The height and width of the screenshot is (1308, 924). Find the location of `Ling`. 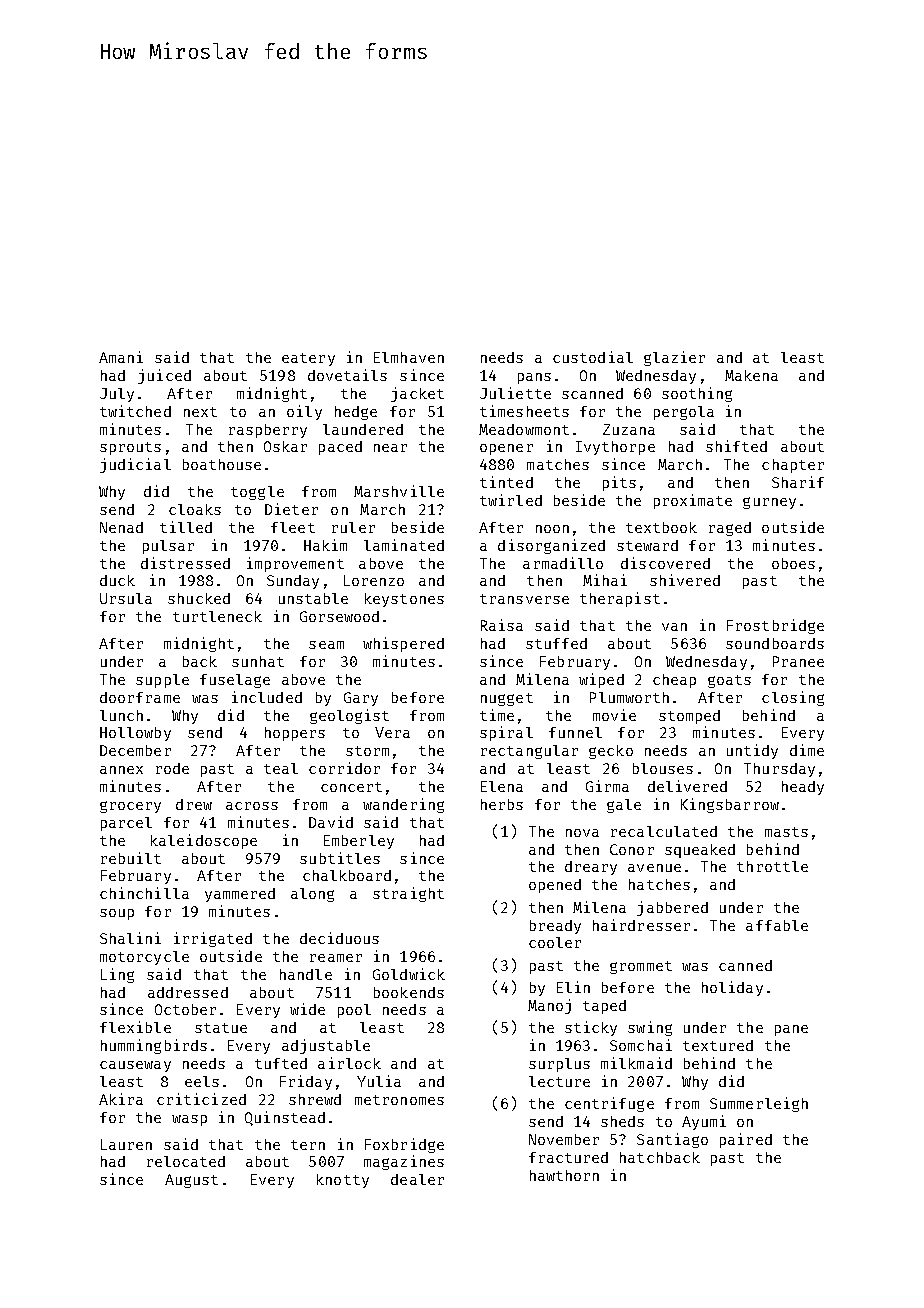

Ling is located at coordinates (117, 975).
